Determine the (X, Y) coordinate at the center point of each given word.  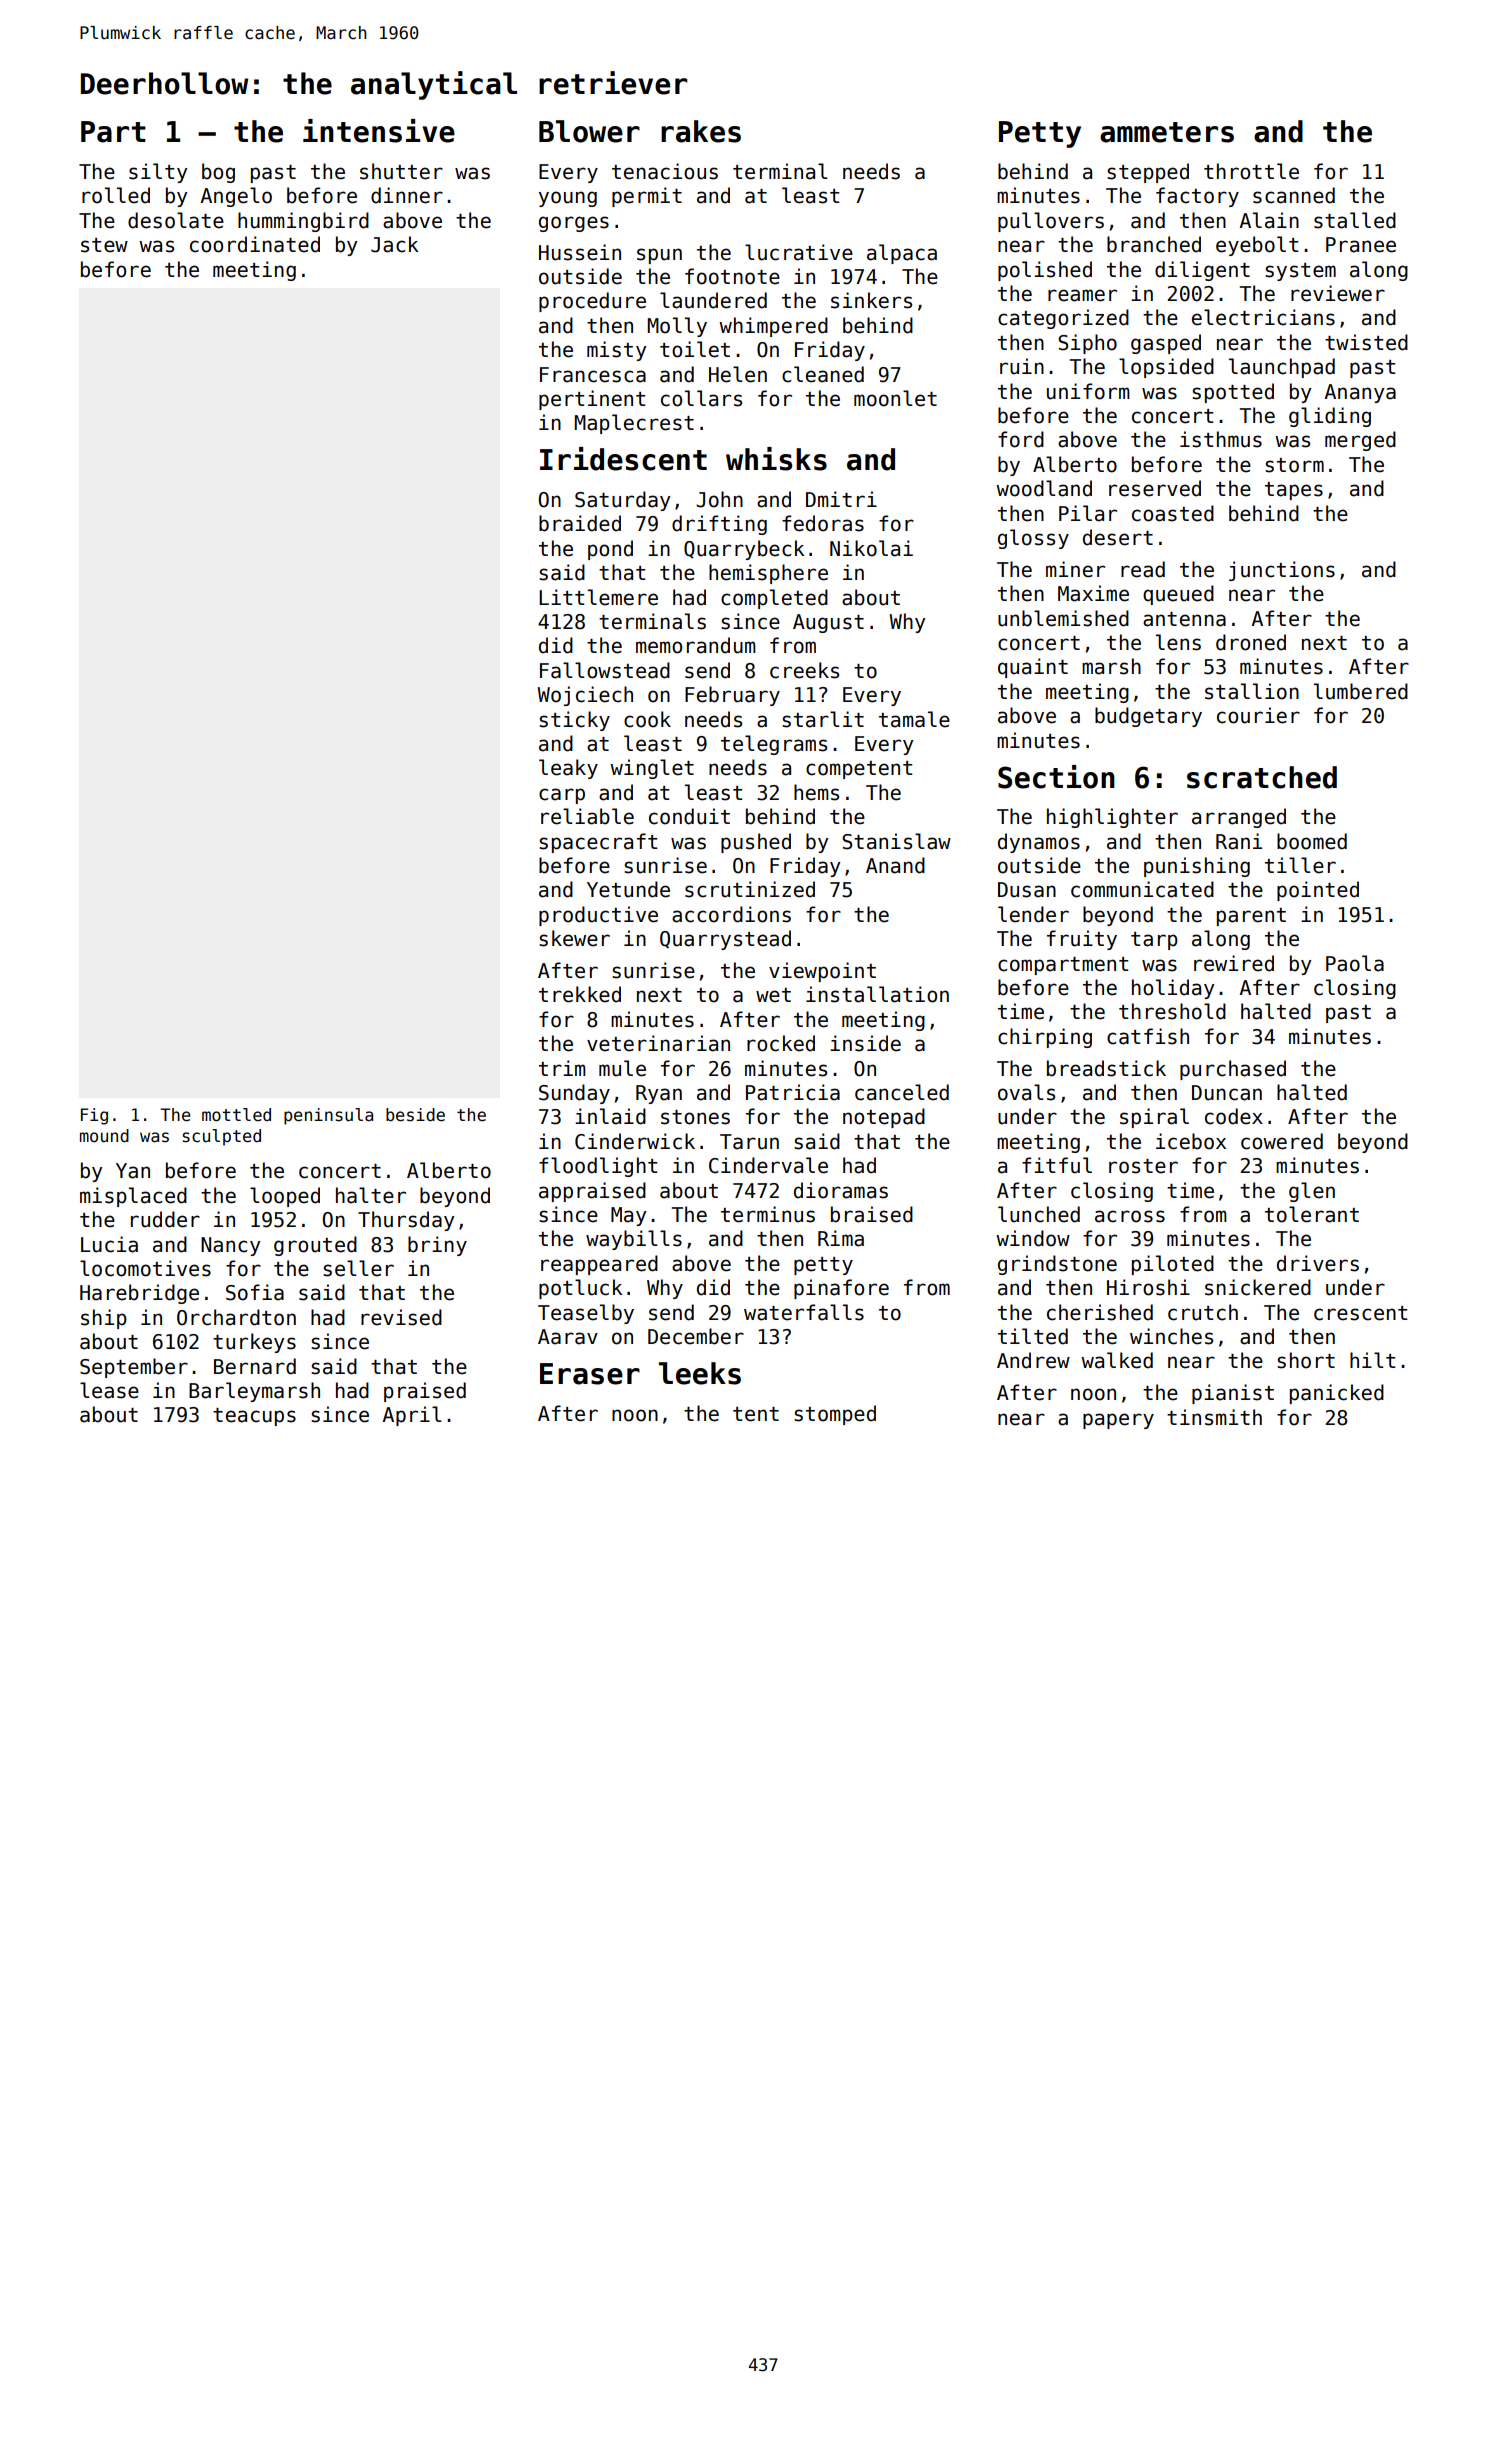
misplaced (133, 1197)
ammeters (1167, 132)
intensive (379, 131)
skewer (574, 938)
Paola (1355, 963)
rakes (701, 131)
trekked (580, 994)
